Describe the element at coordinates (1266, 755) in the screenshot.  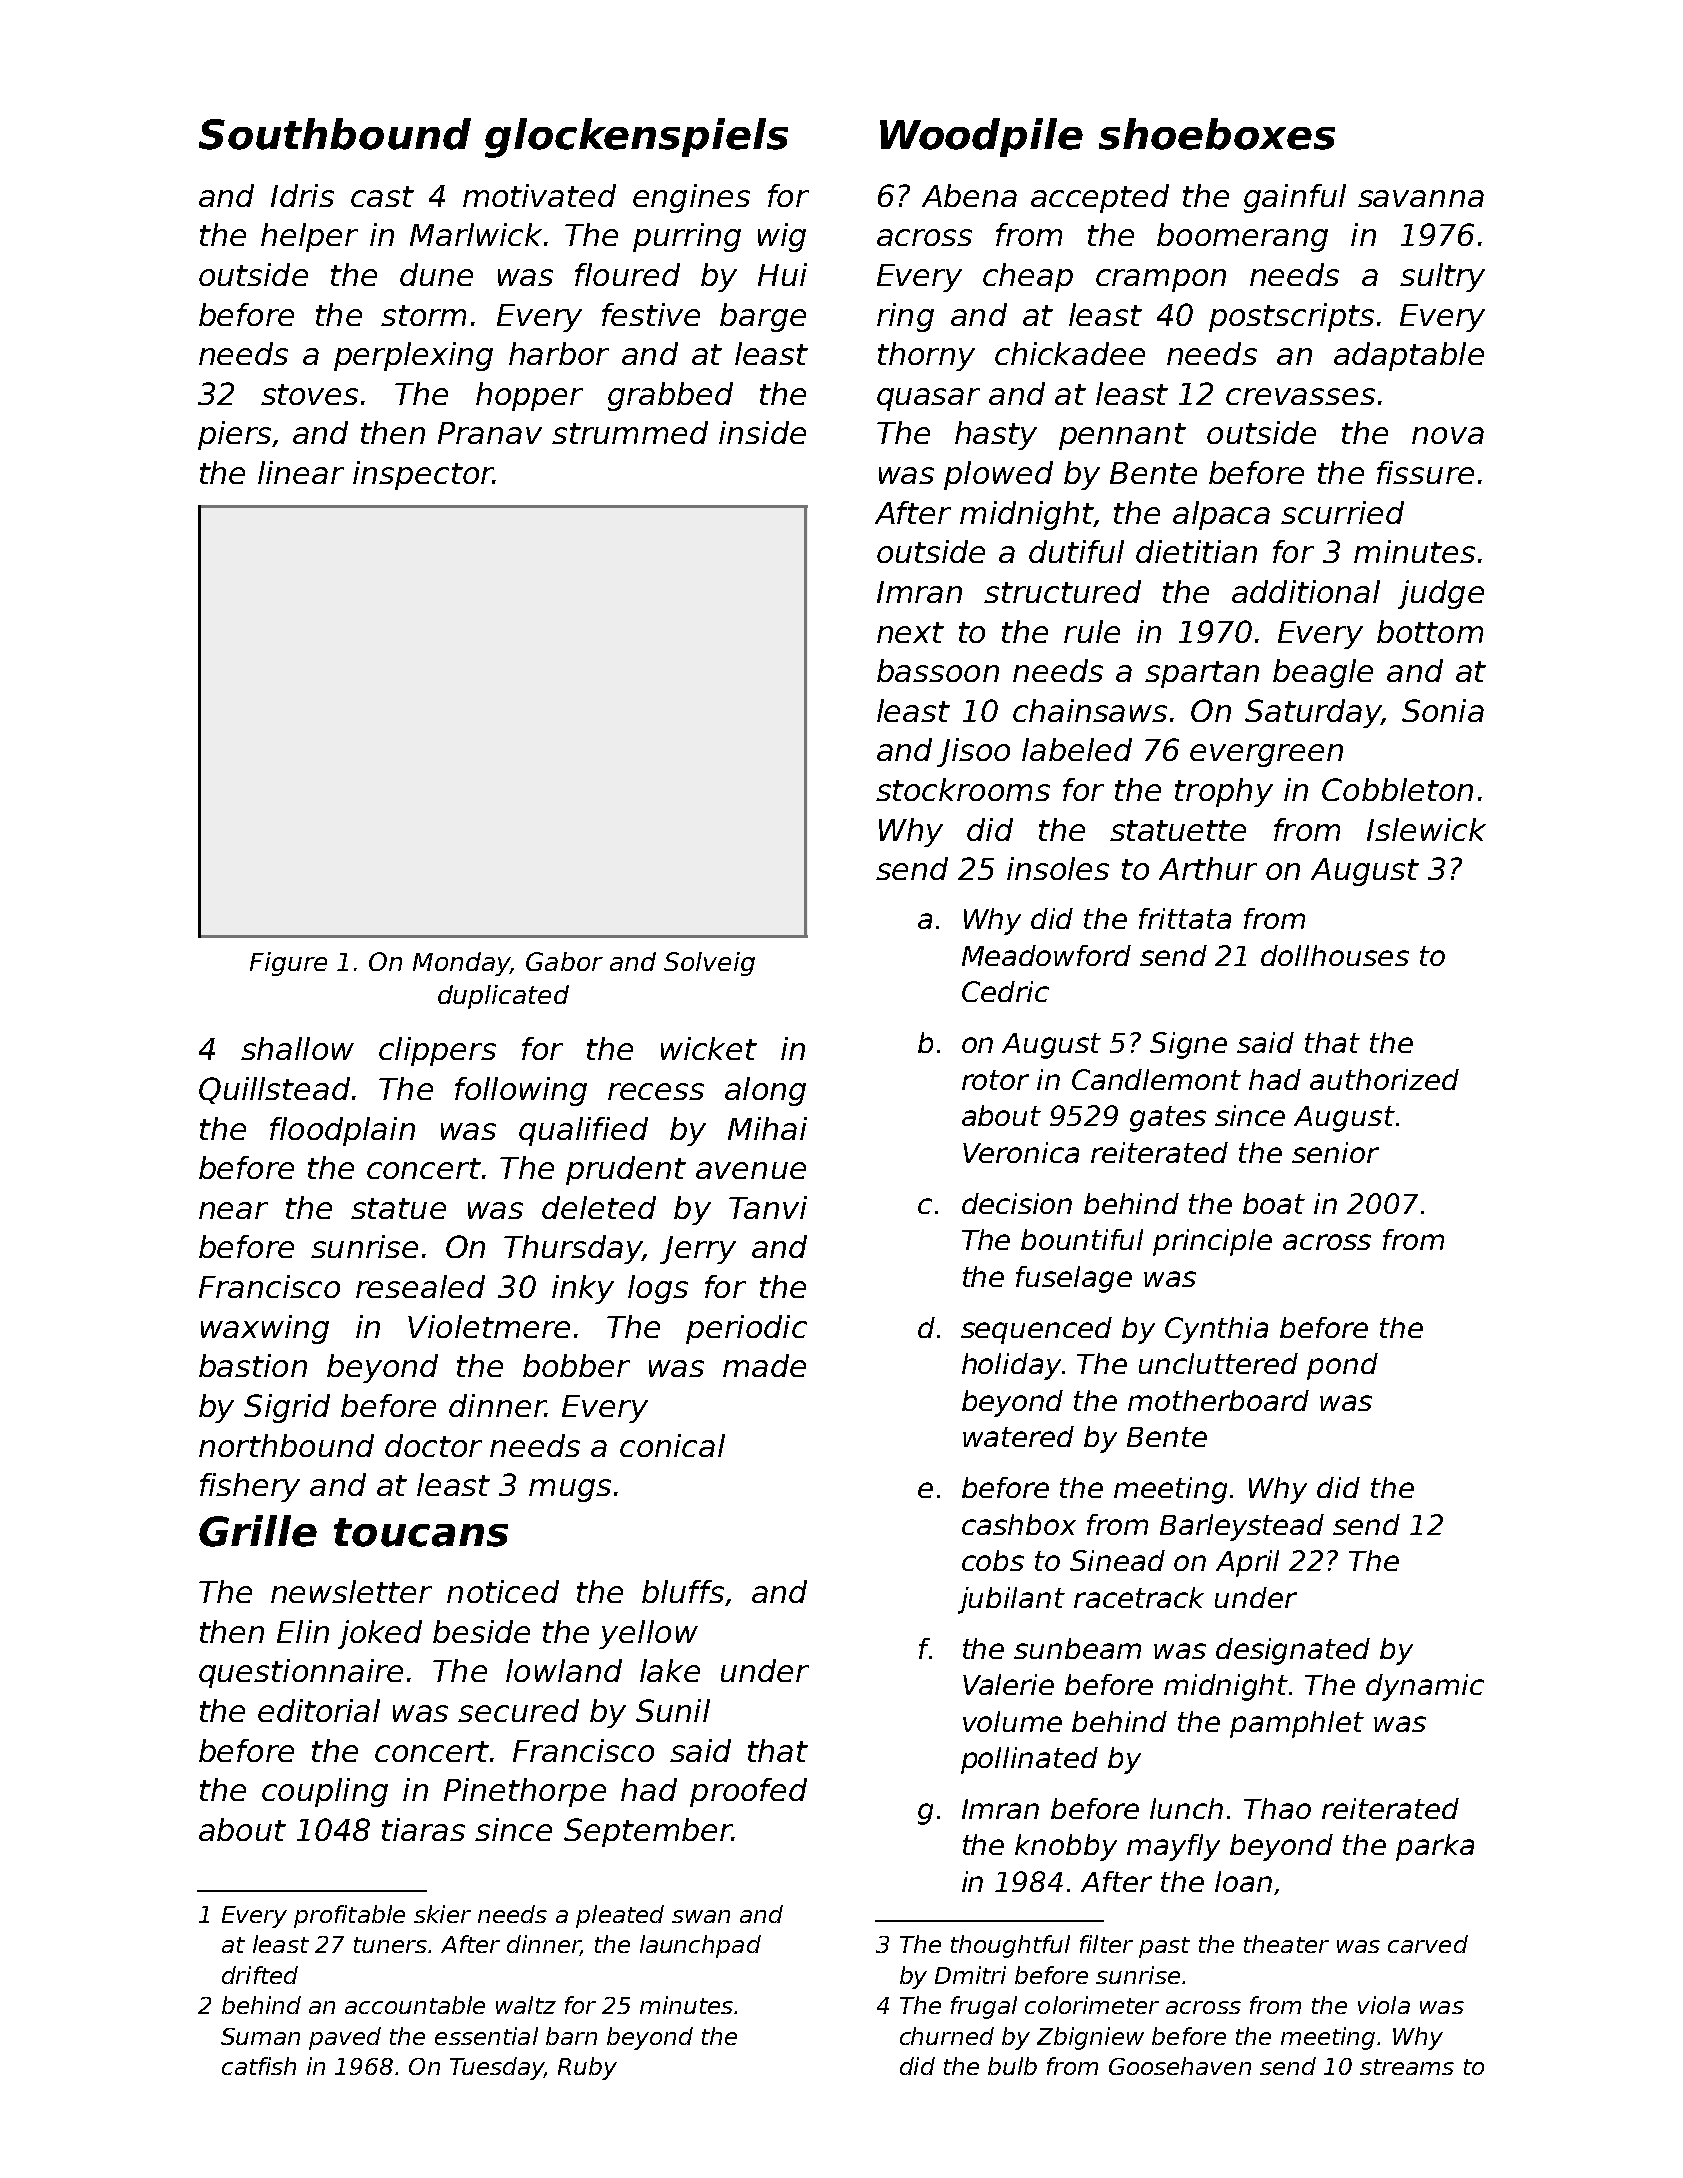
I see `evergreen` at that location.
